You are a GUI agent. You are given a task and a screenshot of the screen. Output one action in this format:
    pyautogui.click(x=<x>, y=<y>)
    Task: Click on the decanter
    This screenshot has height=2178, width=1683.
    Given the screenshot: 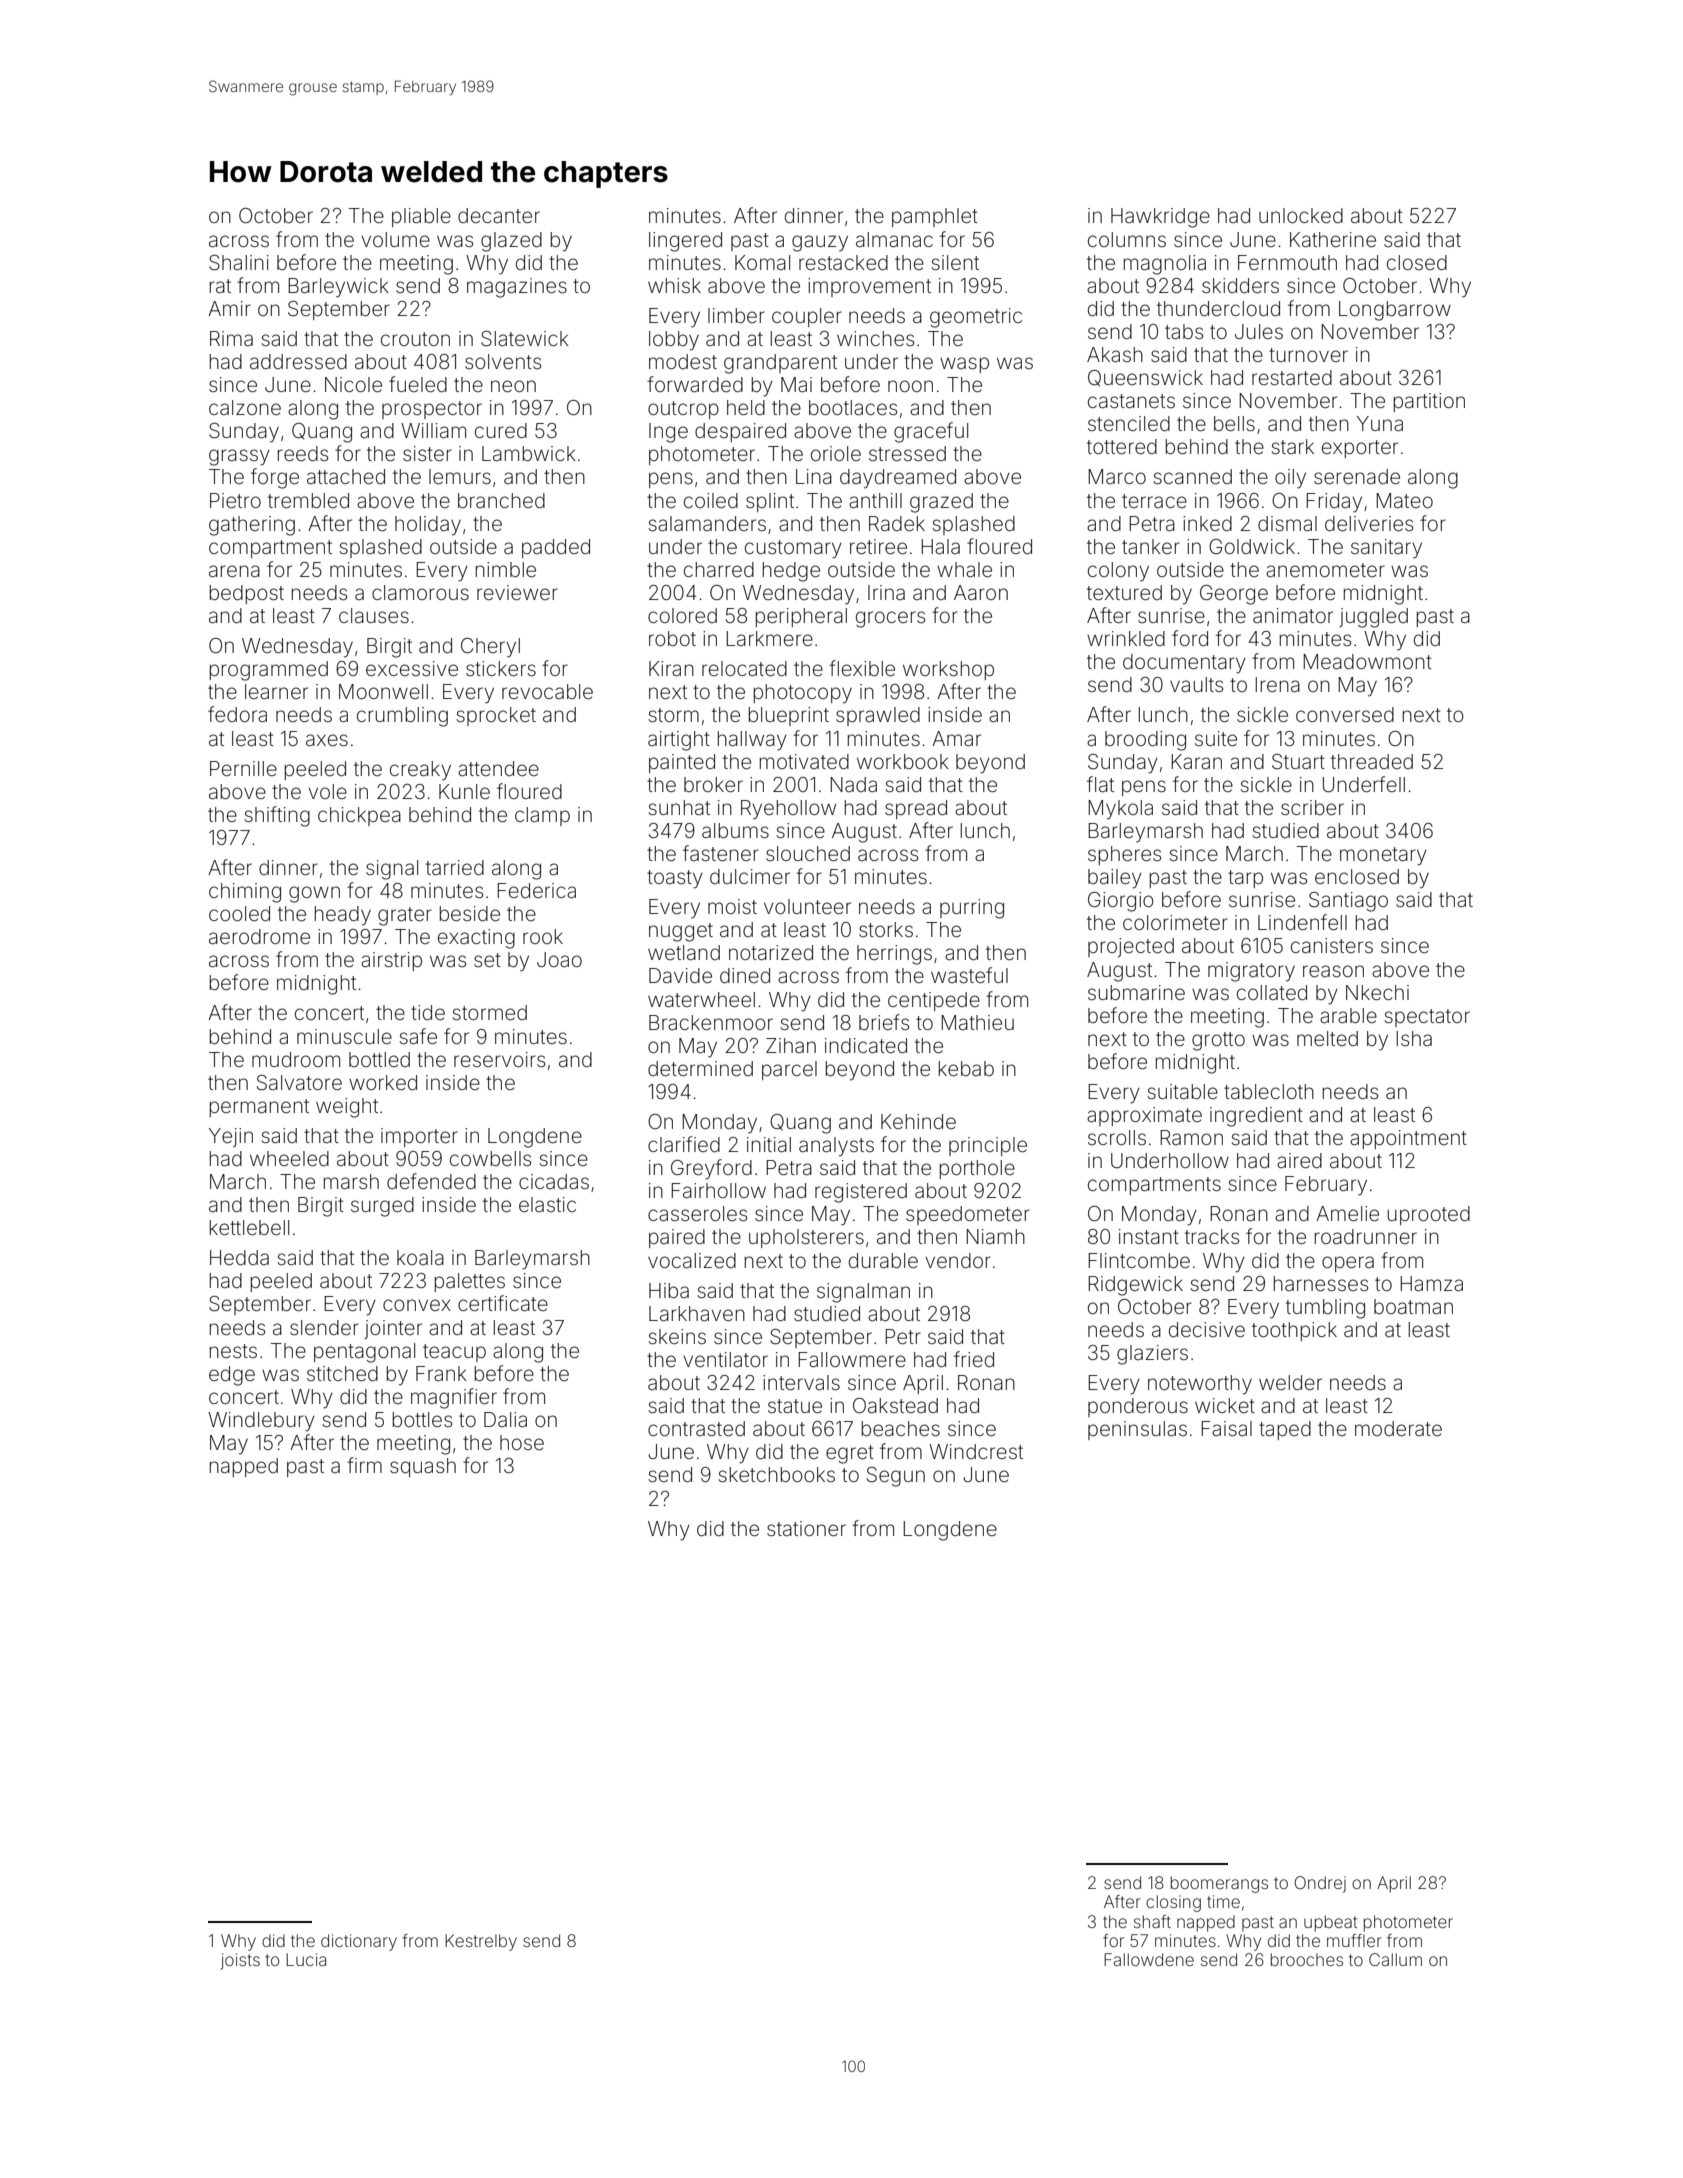 What is the action you would take?
    pyautogui.click(x=499, y=215)
